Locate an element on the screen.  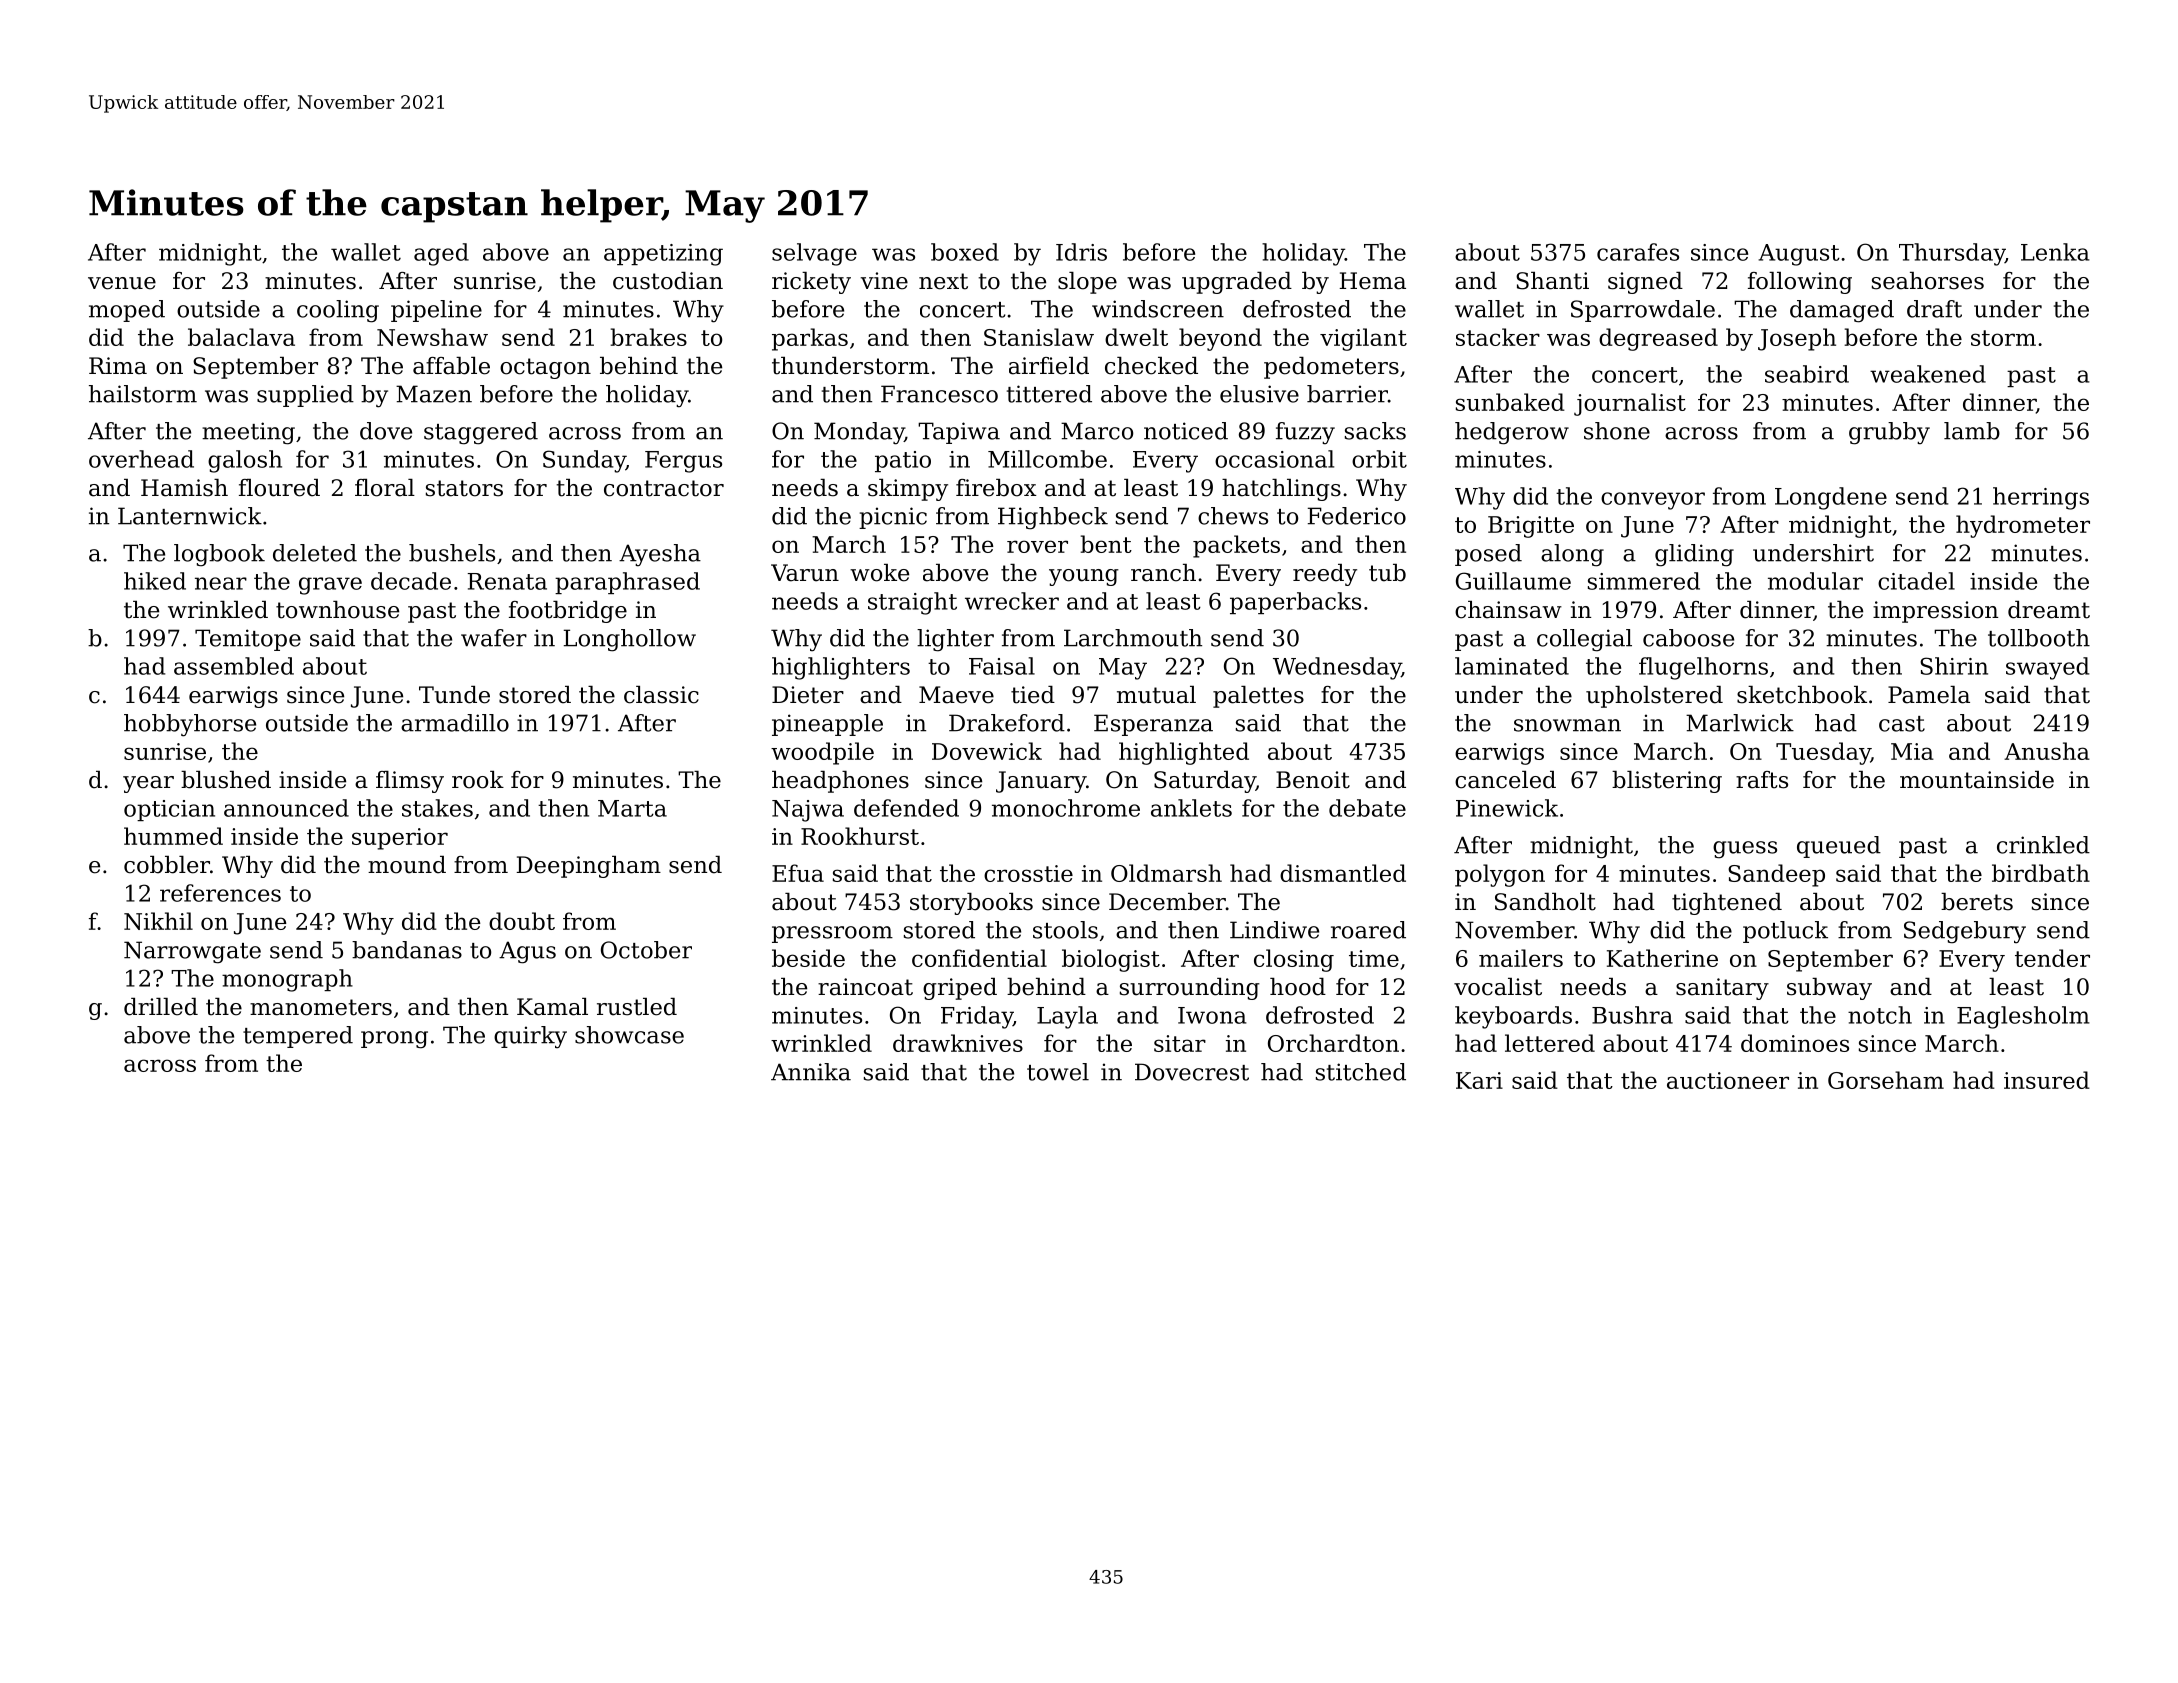
Tuesday is located at coordinates (1823, 753).
